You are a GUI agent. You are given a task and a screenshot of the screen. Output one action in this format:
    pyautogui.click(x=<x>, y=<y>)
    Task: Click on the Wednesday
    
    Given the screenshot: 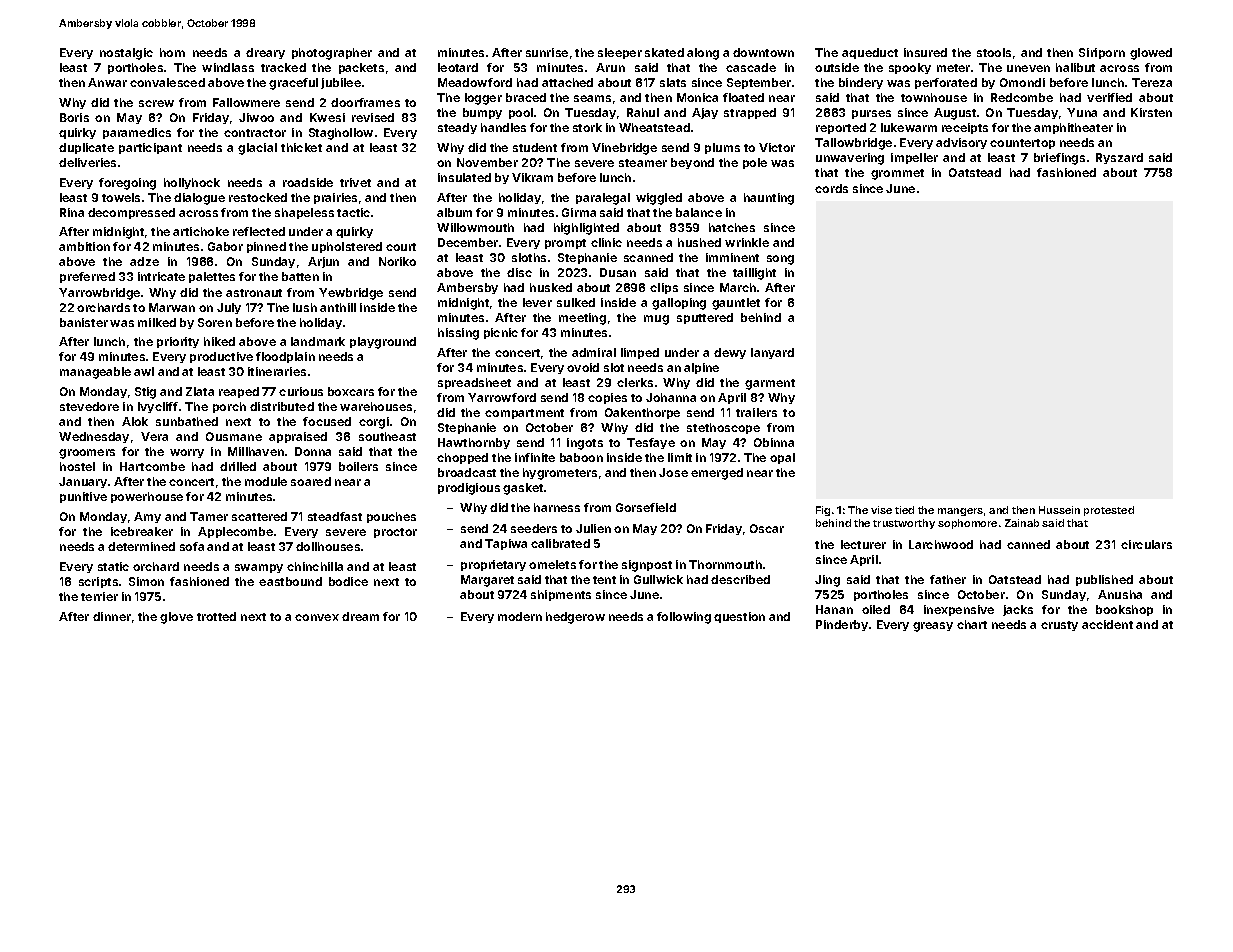 What is the action you would take?
    pyautogui.click(x=94, y=437)
